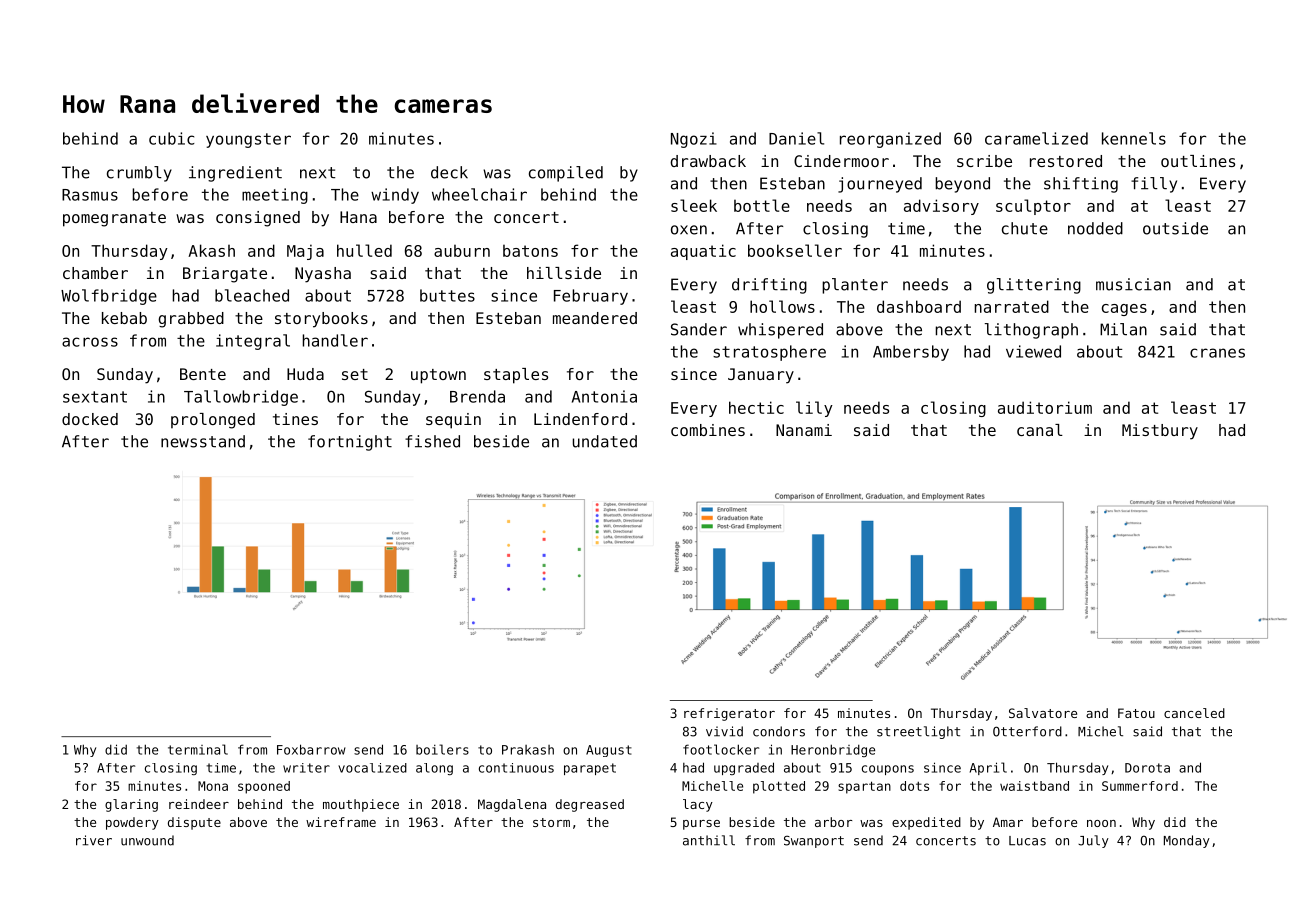 The image size is (1308, 924). Describe the element at coordinates (729, 714) in the screenshot. I see `refrigerator` at that location.
